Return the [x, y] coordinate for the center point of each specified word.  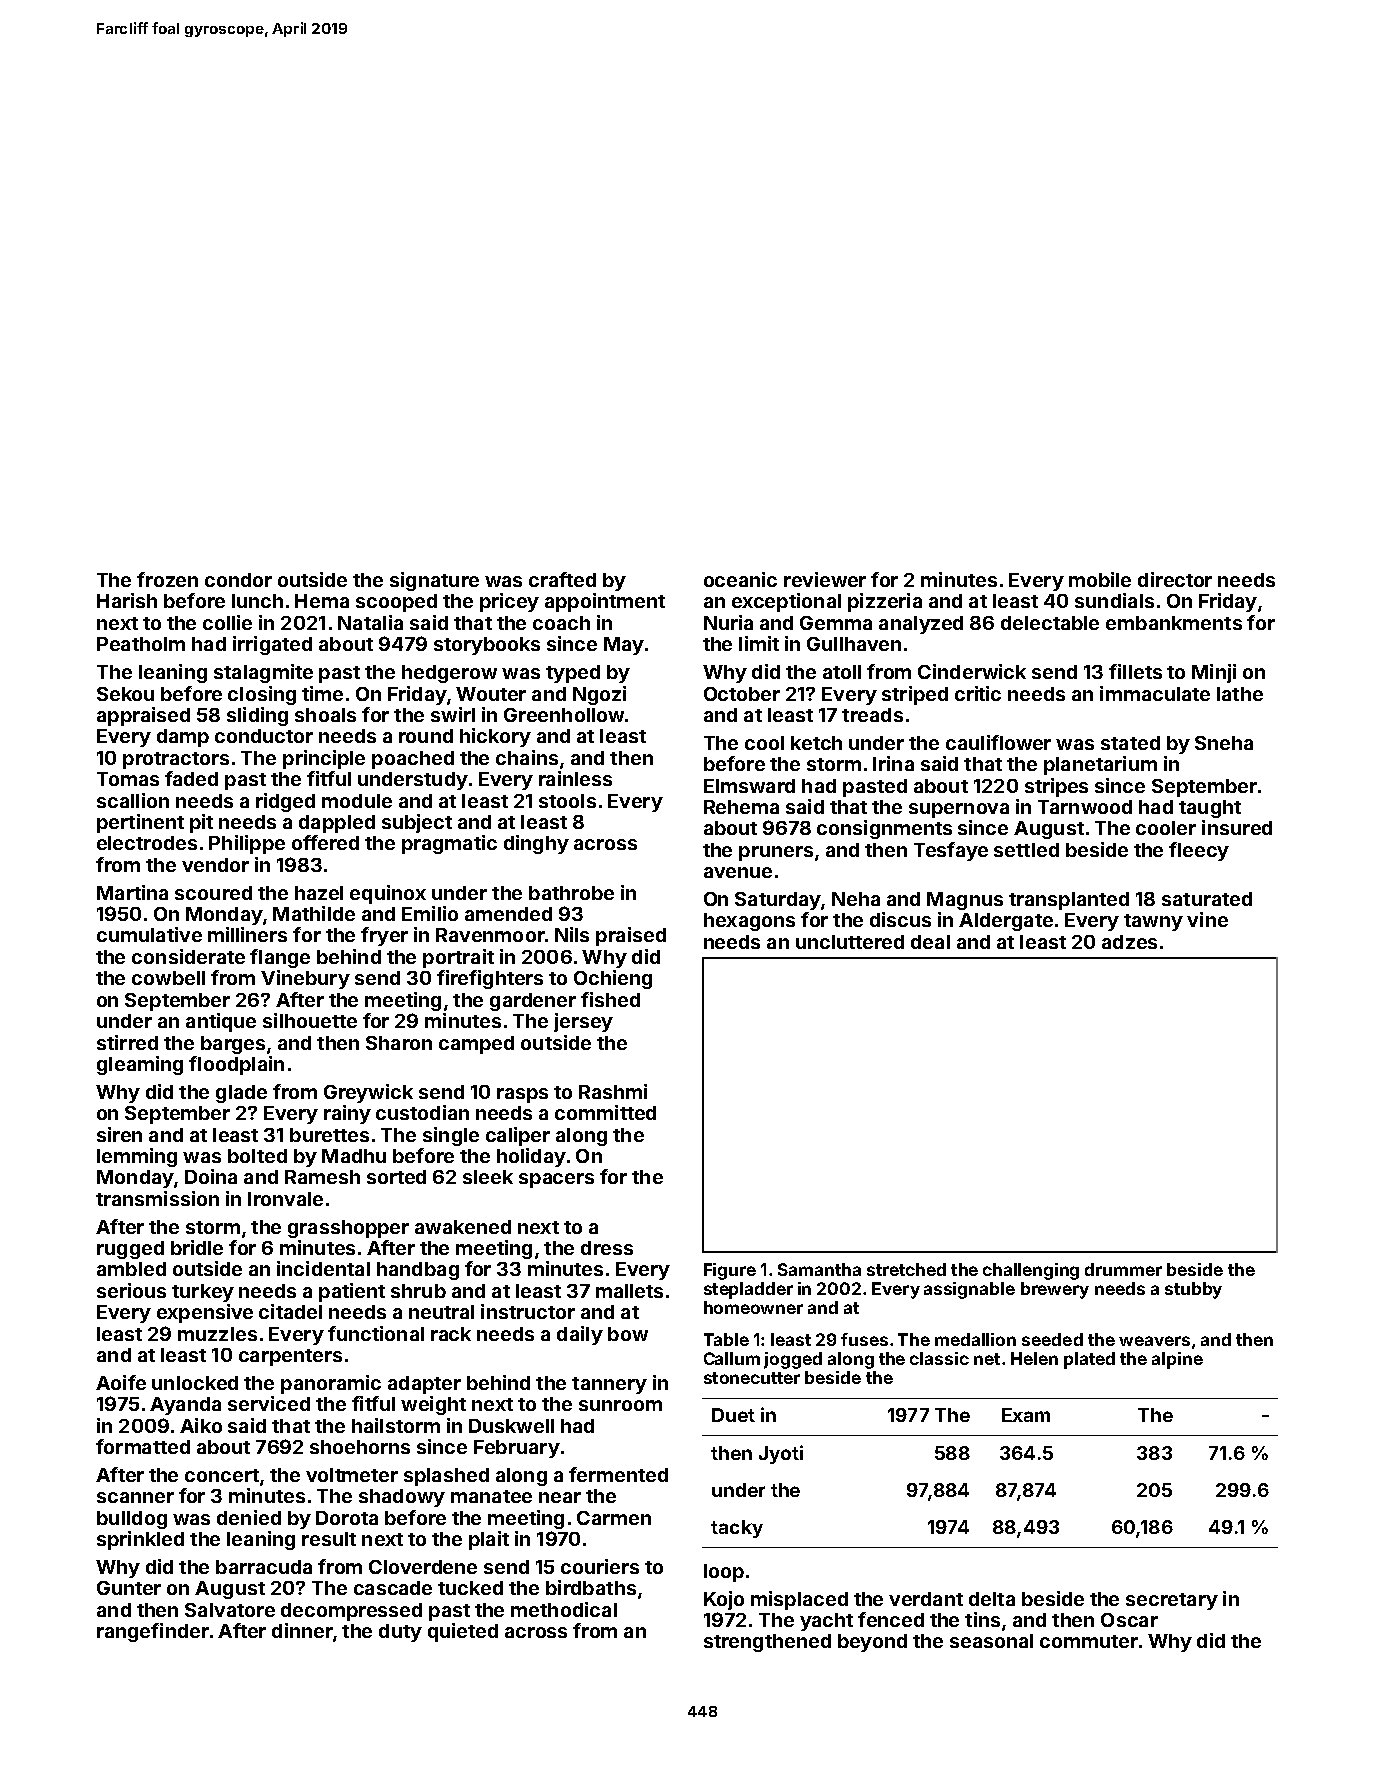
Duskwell [511, 1426]
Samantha [819, 1269]
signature [434, 581]
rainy [347, 1114]
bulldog [132, 1520]
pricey [509, 602]
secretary [1172, 1601]
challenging [1031, 1271]
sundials [1114, 600]
